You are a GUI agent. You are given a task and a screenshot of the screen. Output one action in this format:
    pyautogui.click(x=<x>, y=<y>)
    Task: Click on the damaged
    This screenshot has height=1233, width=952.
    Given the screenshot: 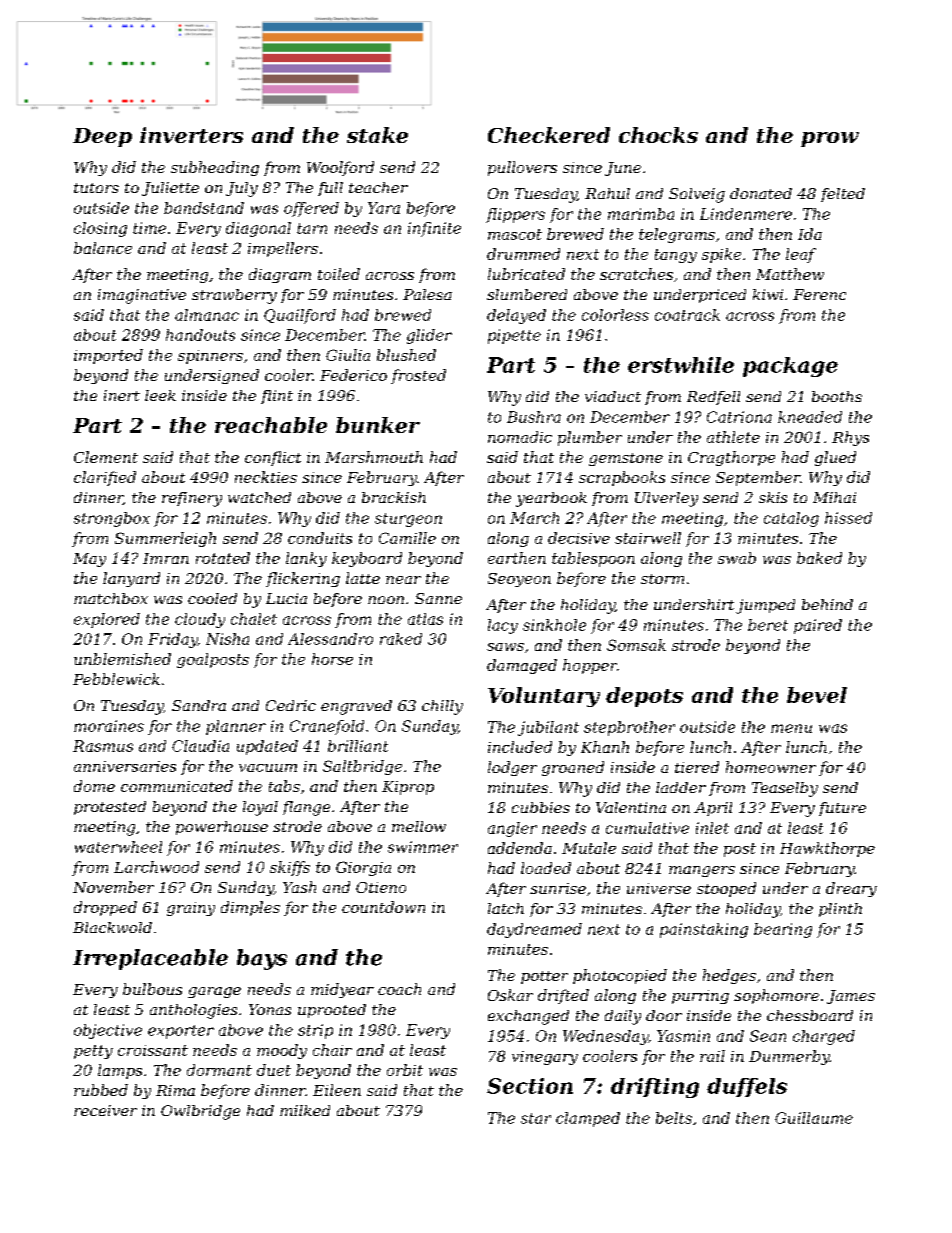 What is the action you would take?
    pyautogui.click(x=522, y=666)
